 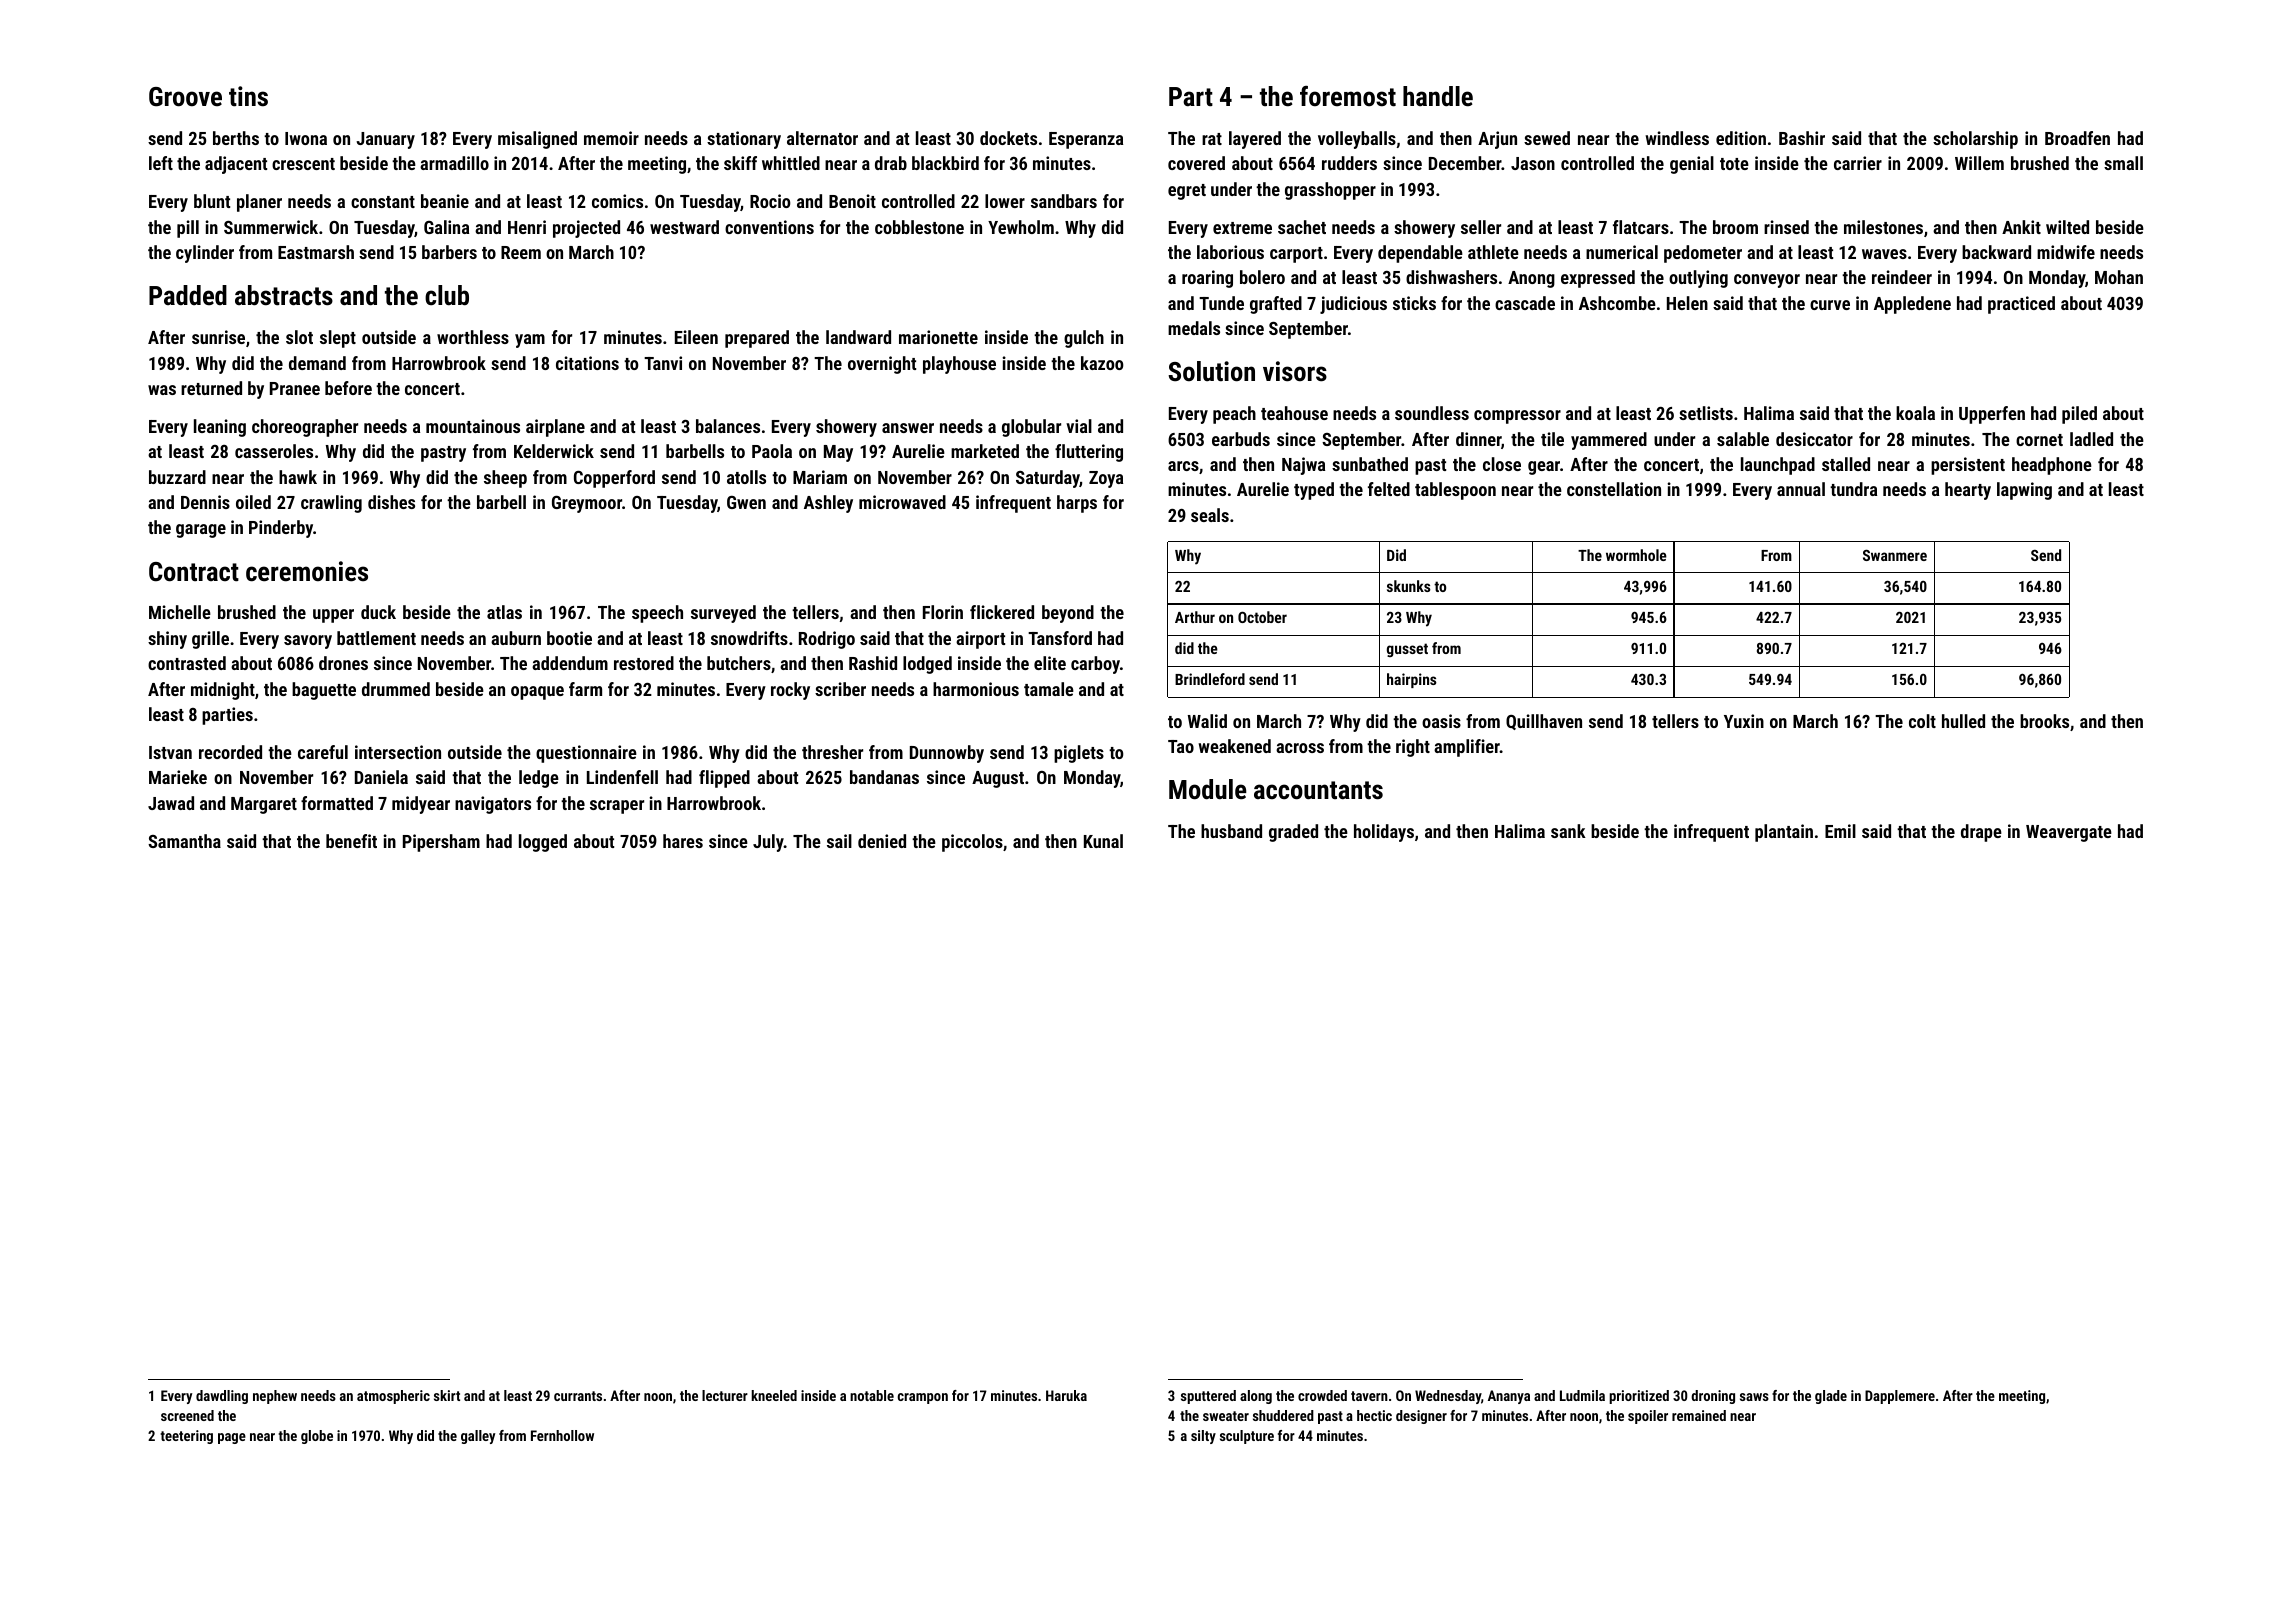 What do you see at coordinates (1021, 227) in the screenshot?
I see `Yewholm` at bounding box center [1021, 227].
